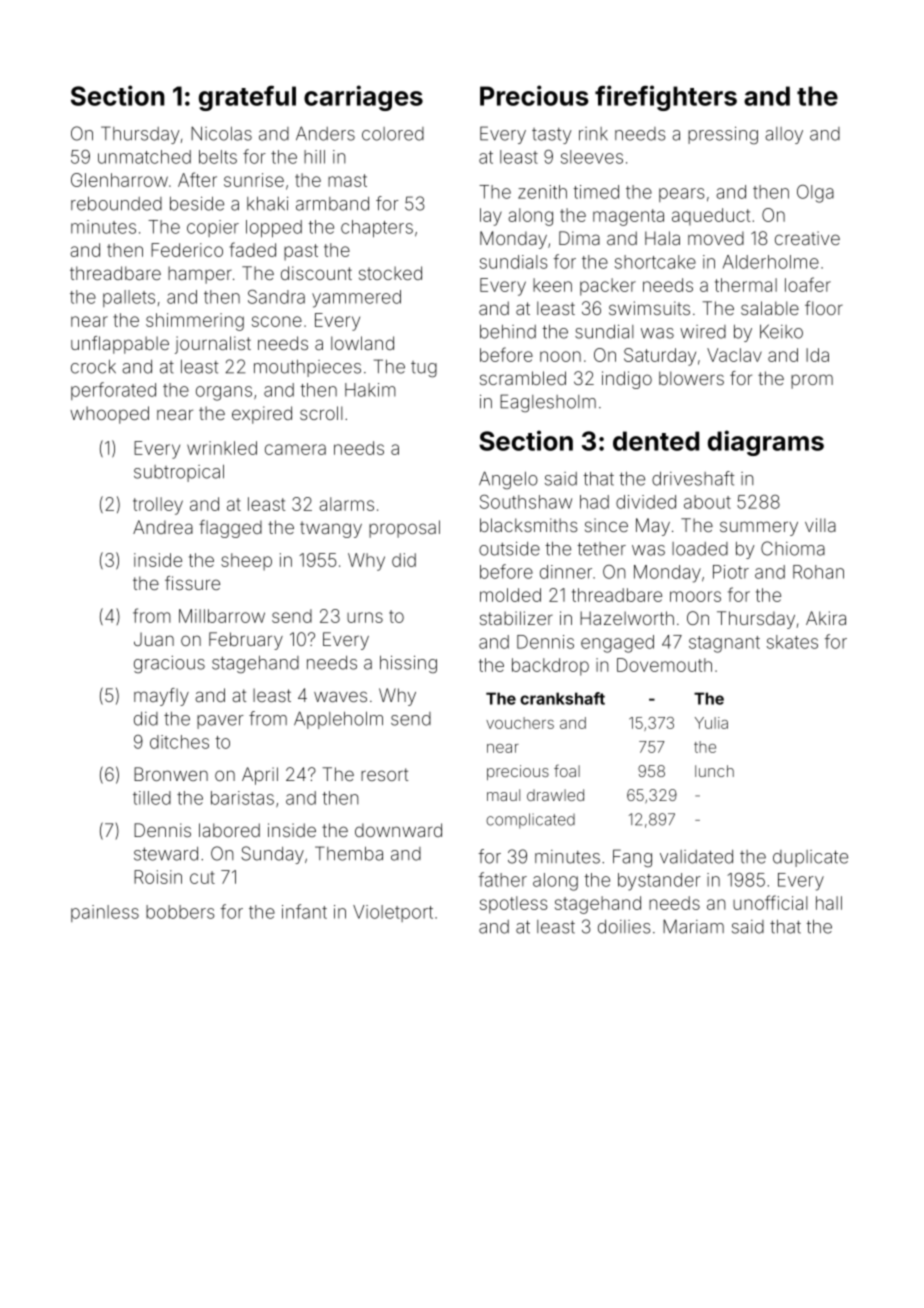 The width and height of the image is (924, 1308). Describe the element at coordinates (520, 723) in the image. I see `vouchers` at that location.
